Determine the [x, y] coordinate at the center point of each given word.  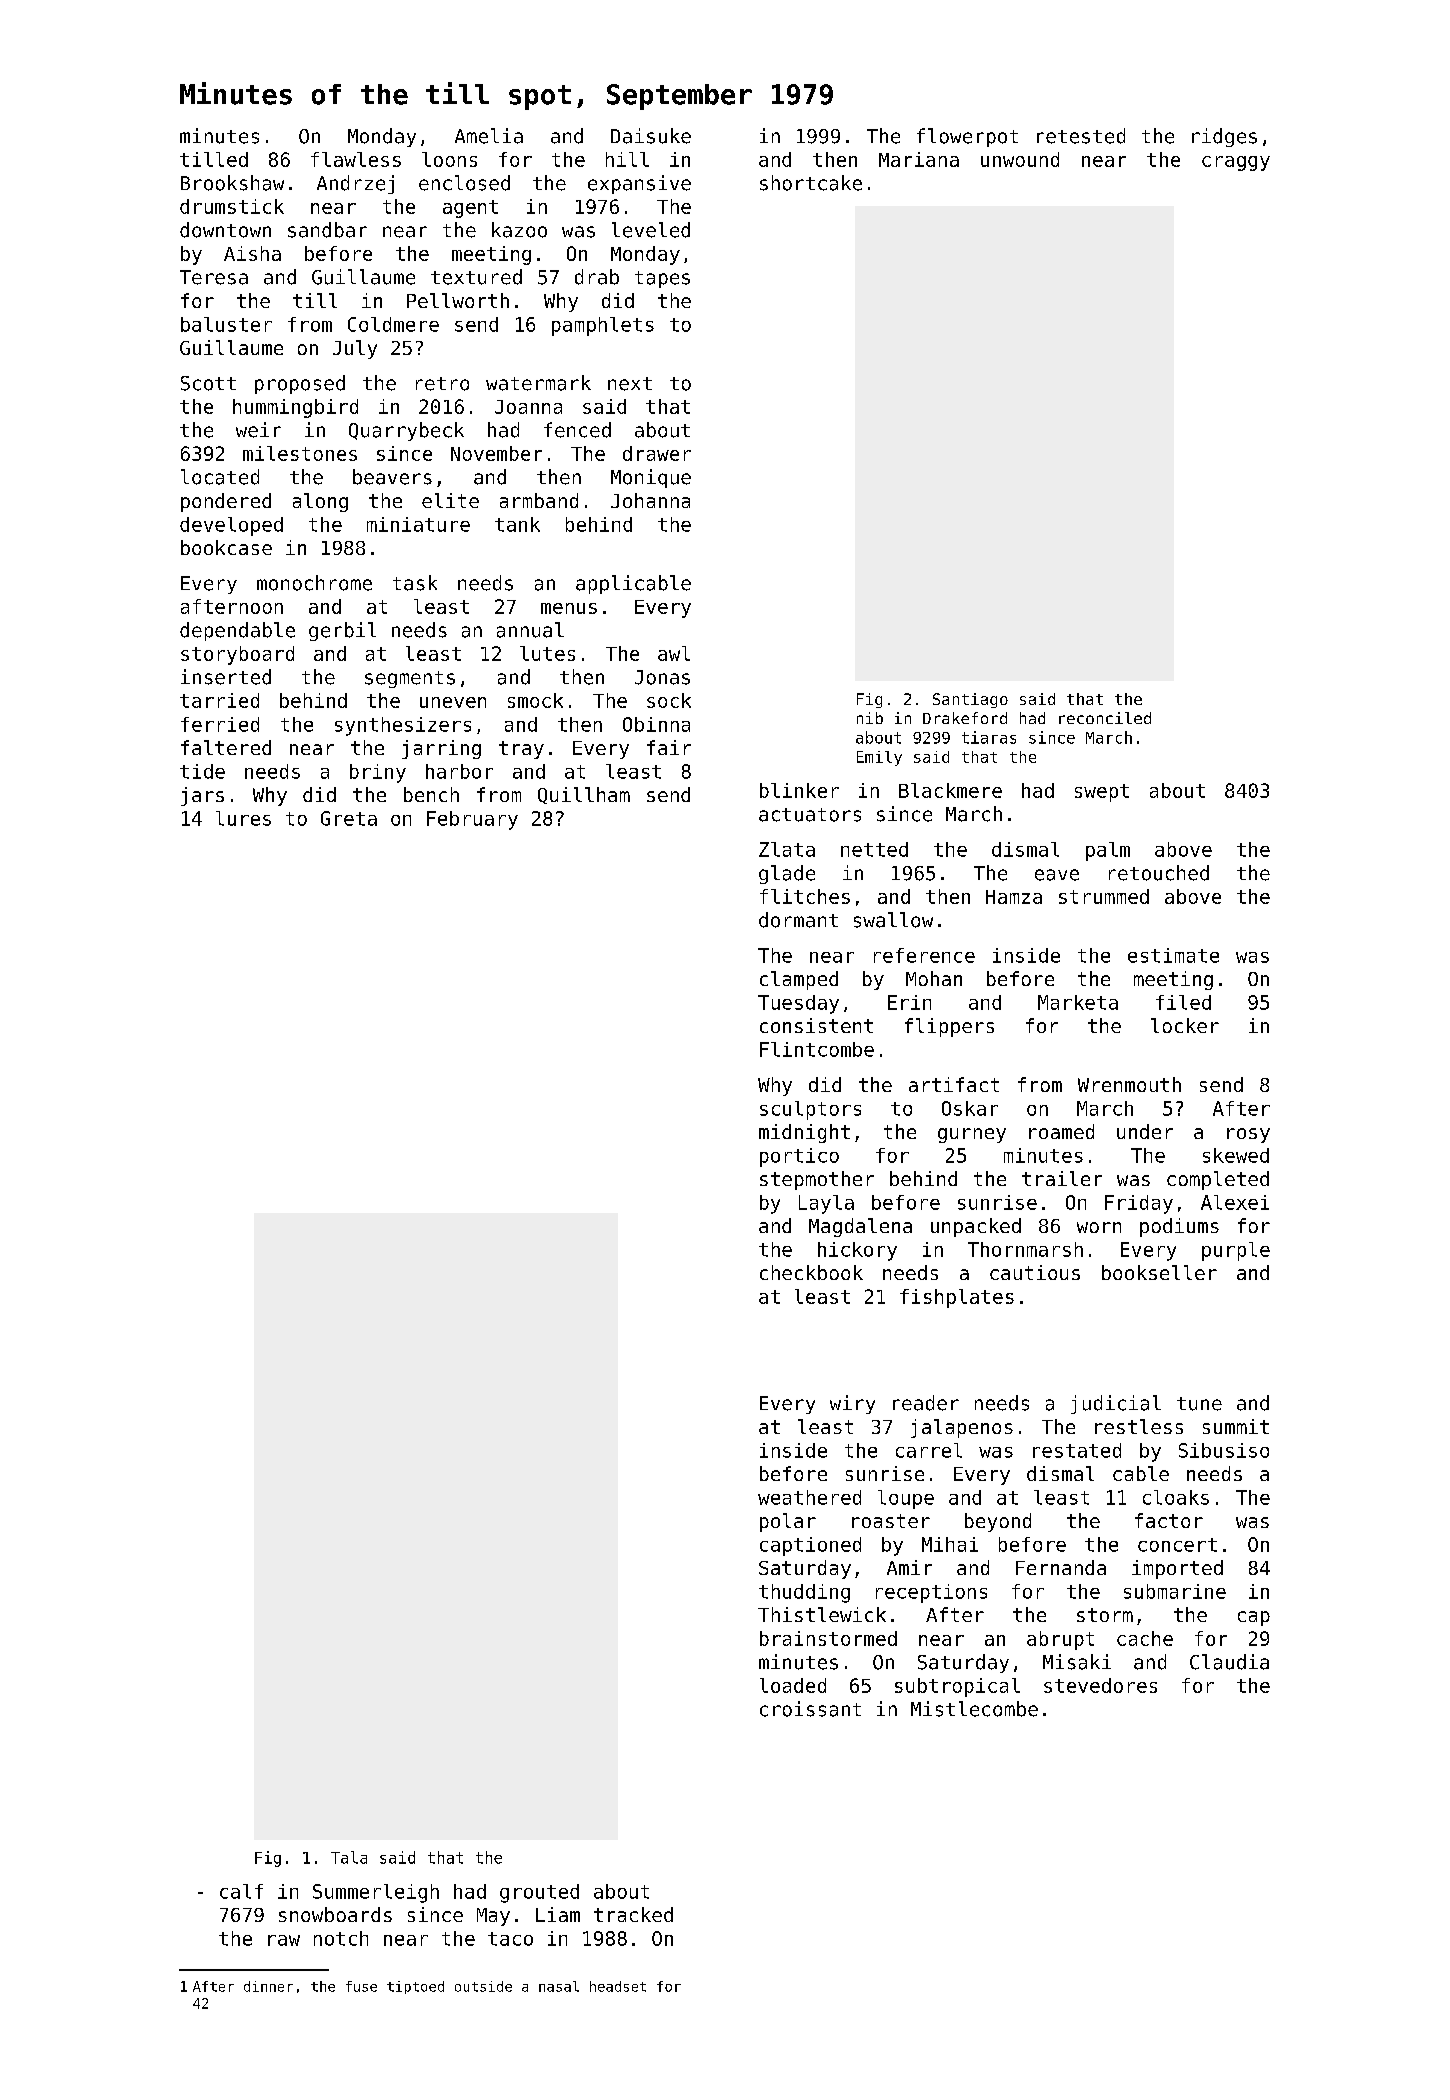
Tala [349, 1857]
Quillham [584, 795]
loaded [793, 1685]
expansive [639, 184]
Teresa [214, 277]
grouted [539, 1893]
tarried [219, 700]
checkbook [811, 1272]
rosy [1248, 1135]
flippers [949, 1027]
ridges [1224, 137]
